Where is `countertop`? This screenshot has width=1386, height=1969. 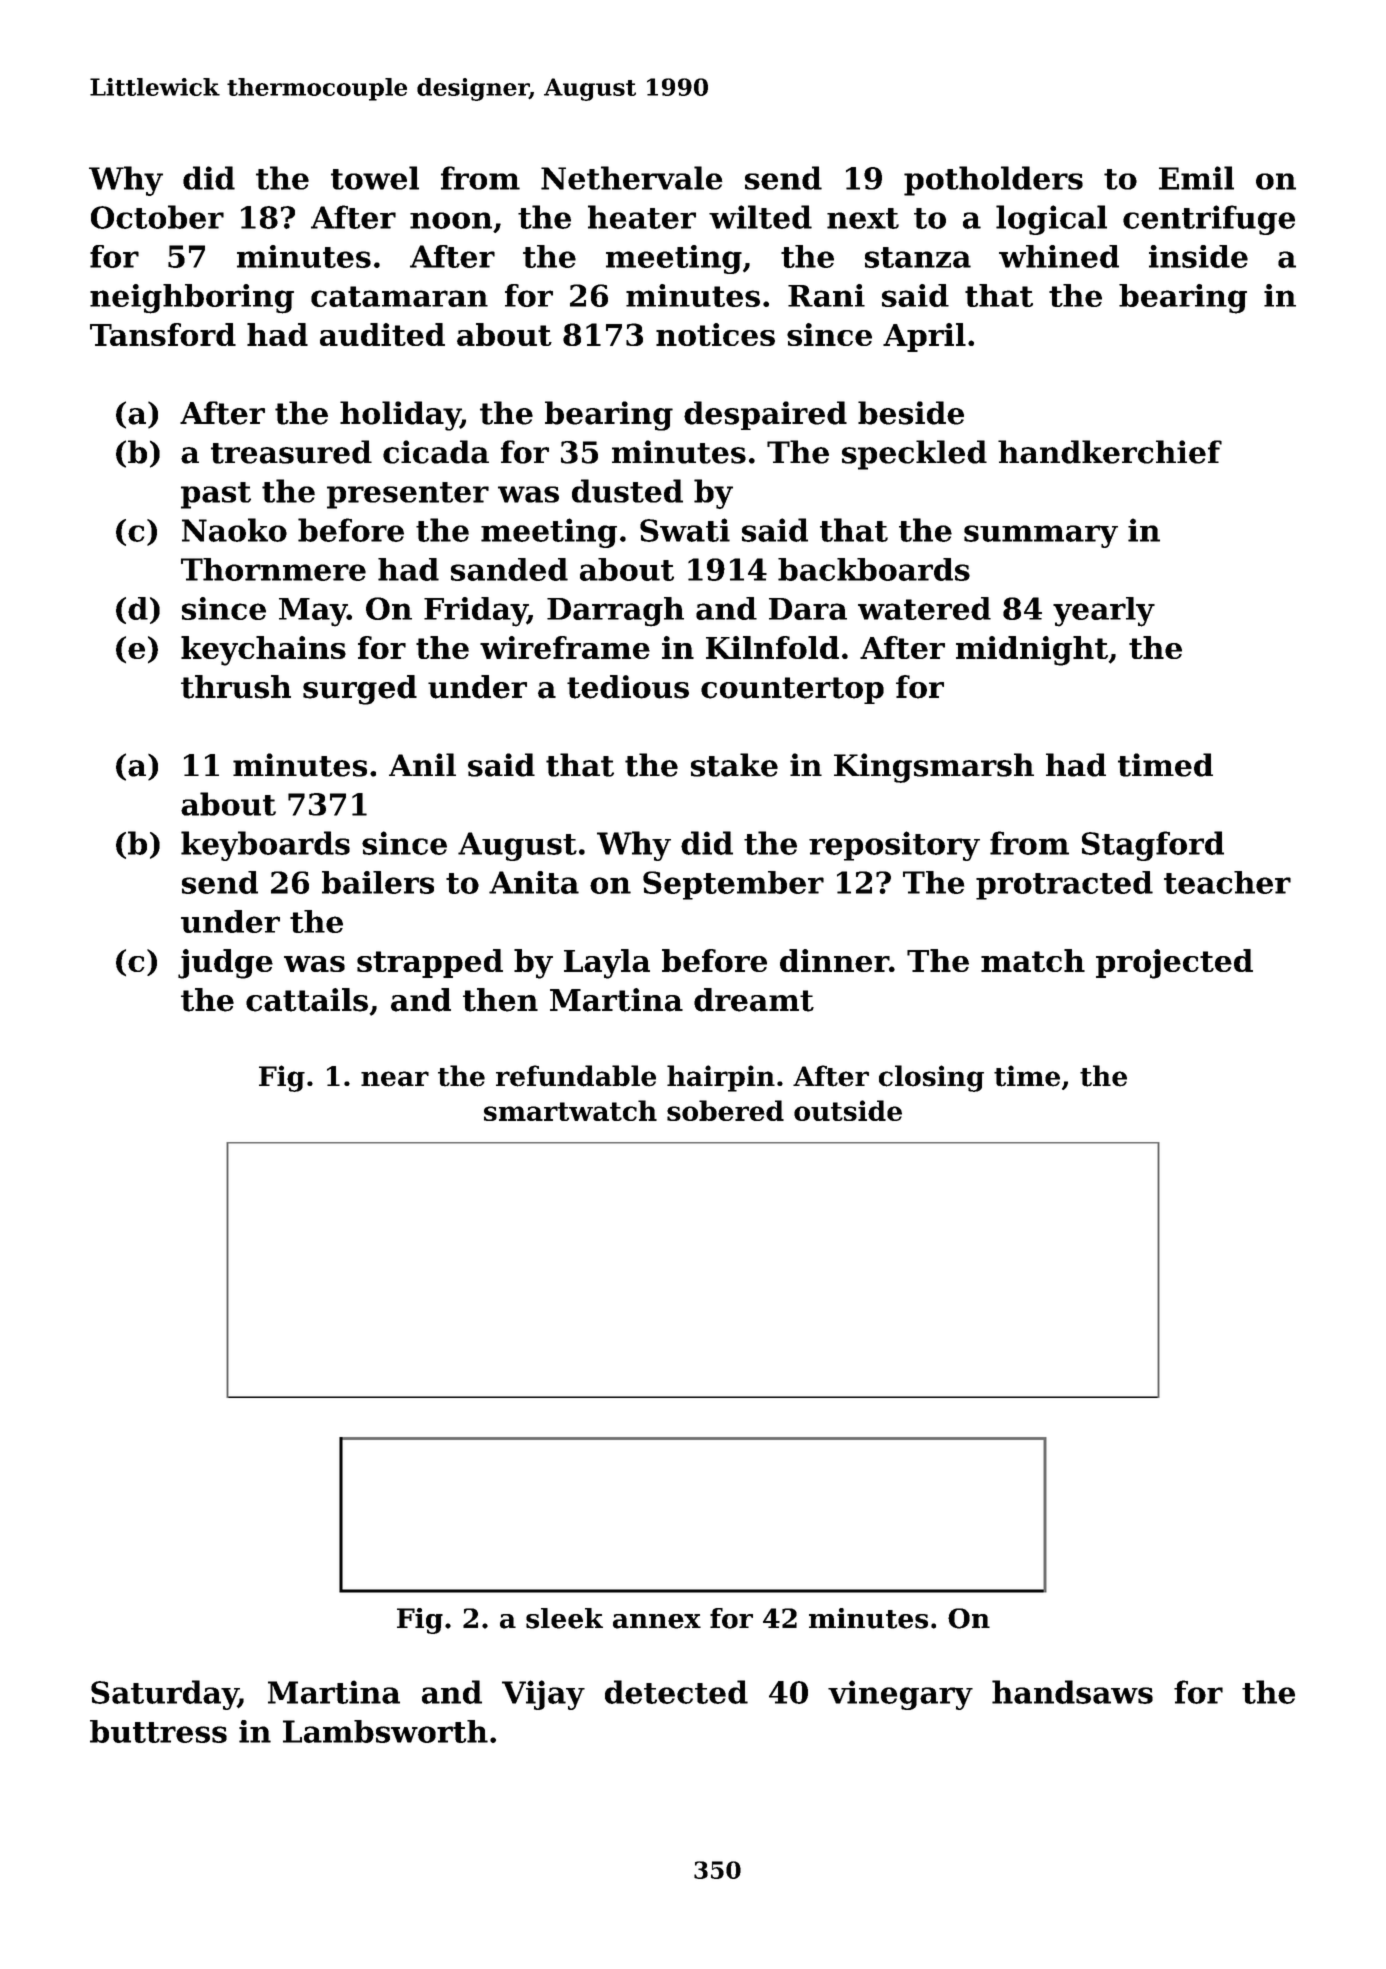 countertop is located at coordinates (792, 690).
